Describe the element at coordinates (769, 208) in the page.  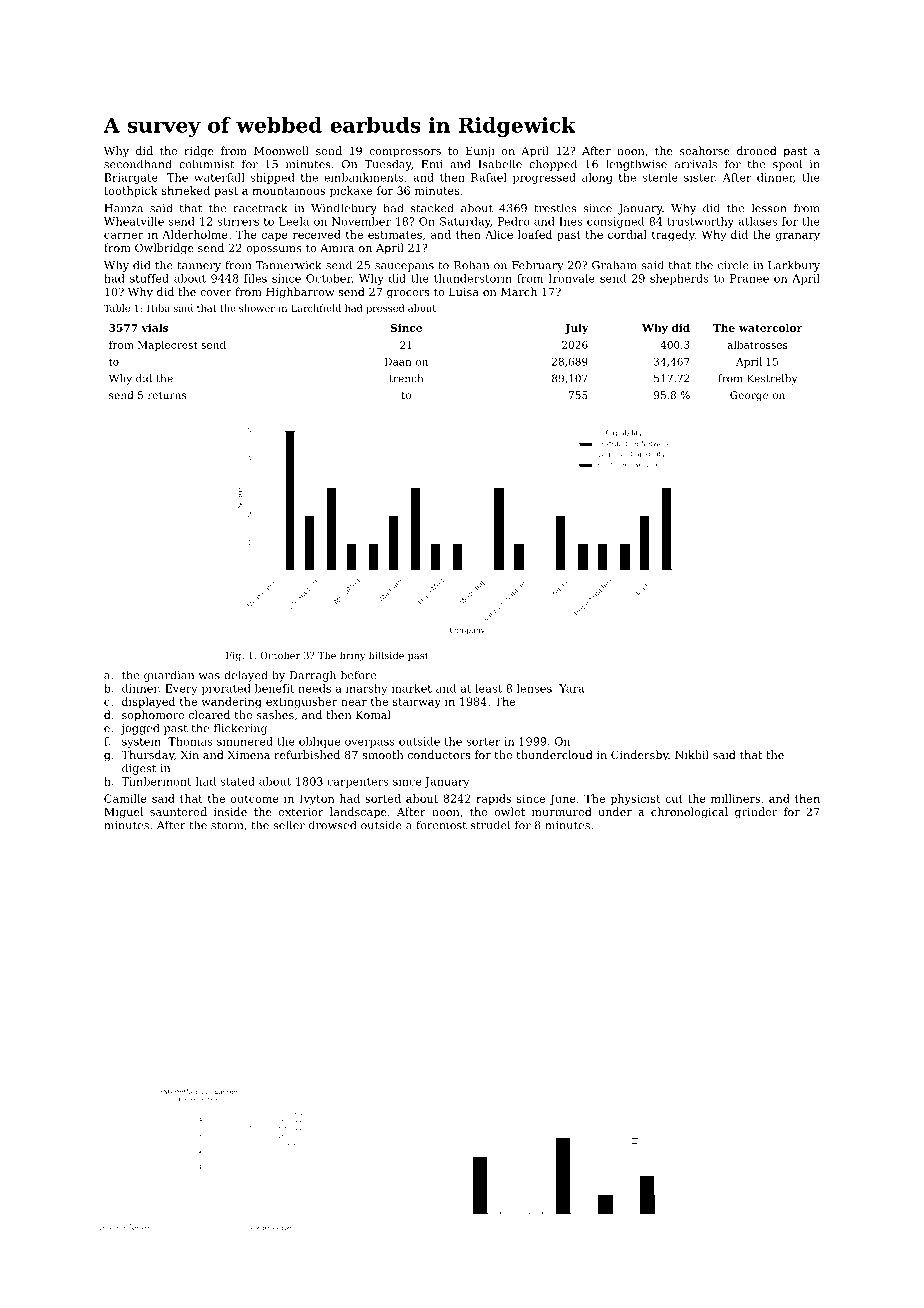
I see `lesson` at that location.
